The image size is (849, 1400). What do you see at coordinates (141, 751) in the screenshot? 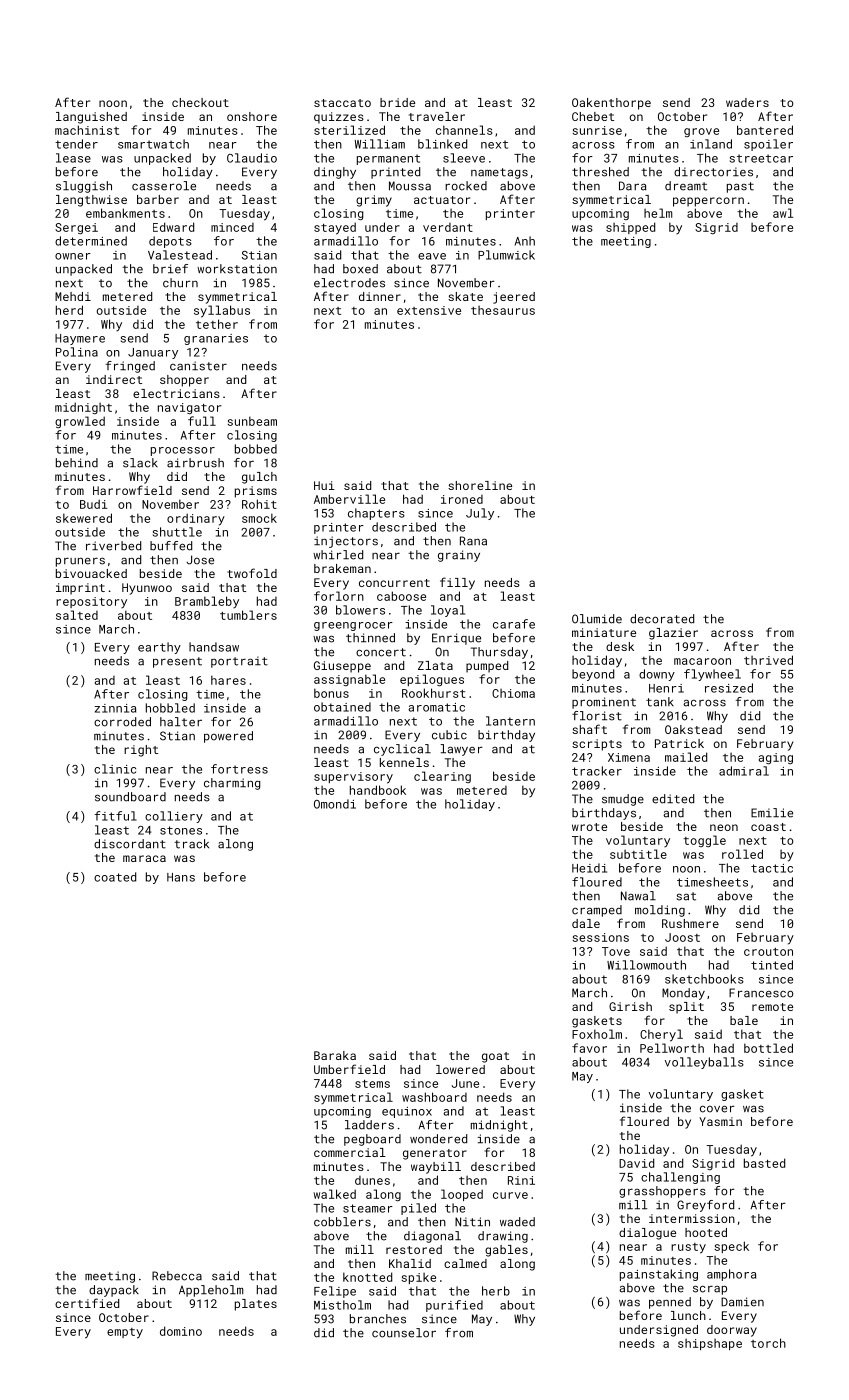
I see `right` at bounding box center [141, 751].
